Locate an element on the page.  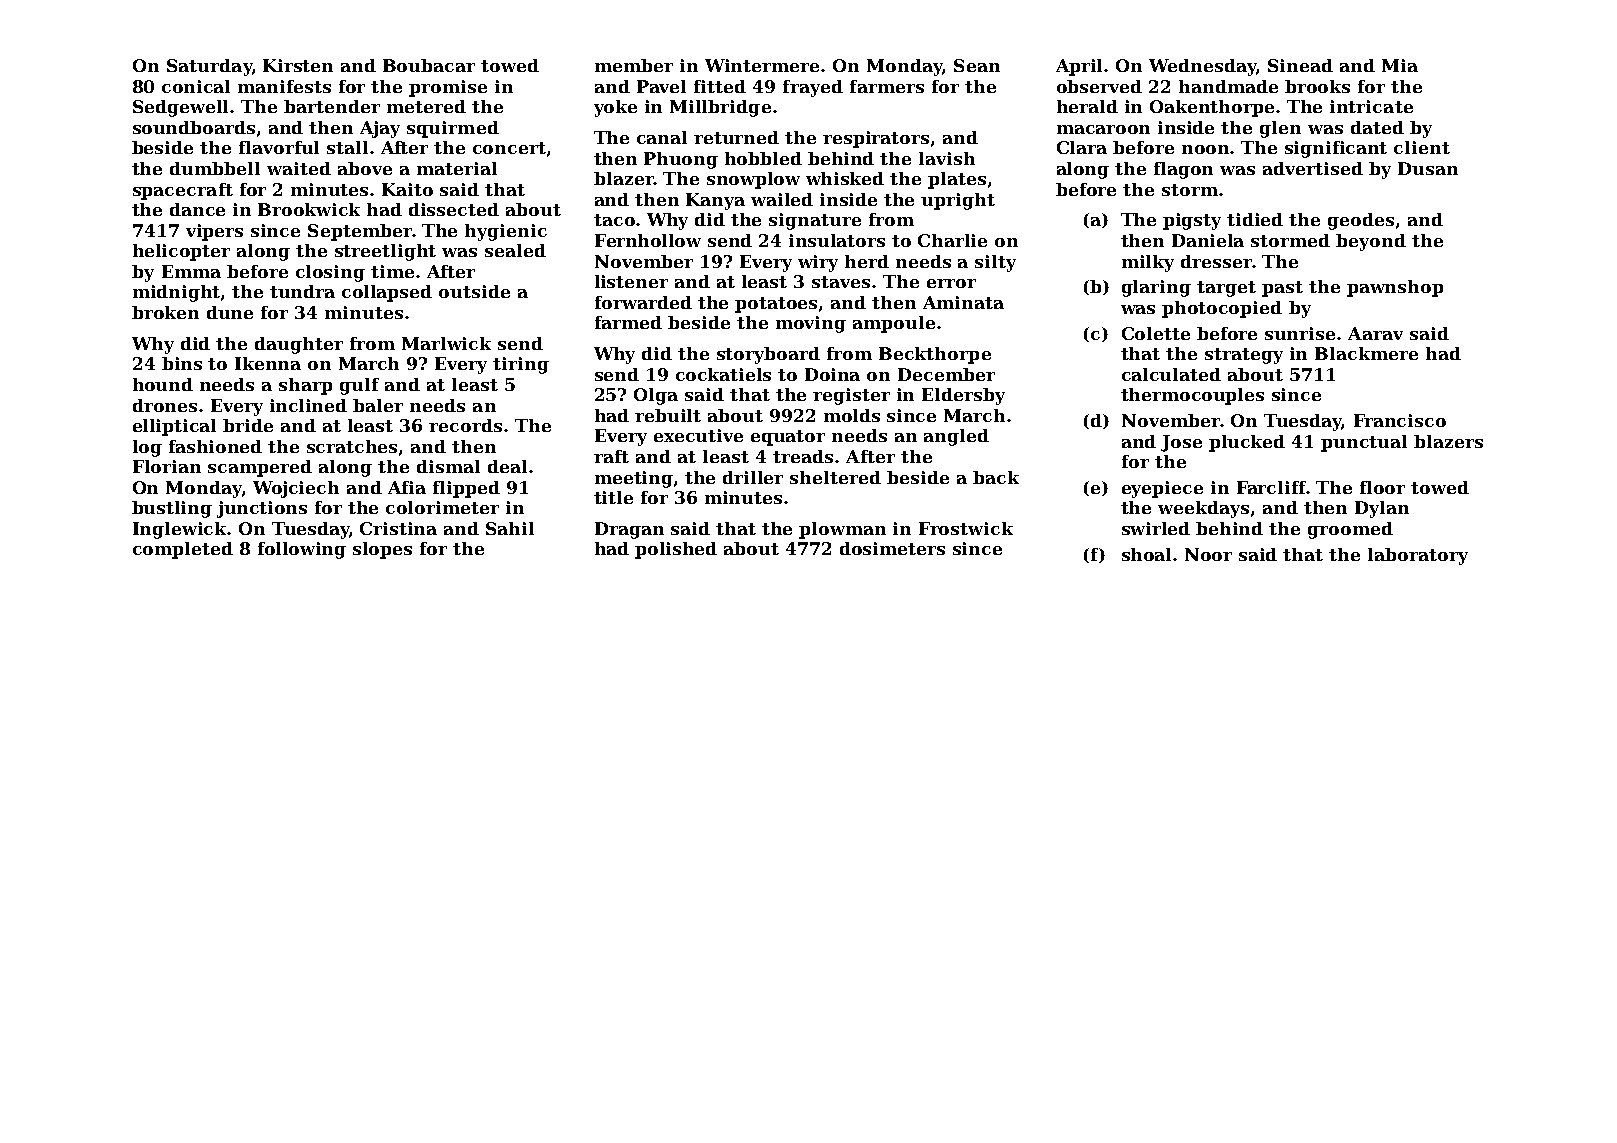
photocopied is located at coordinates (1222, 309).
